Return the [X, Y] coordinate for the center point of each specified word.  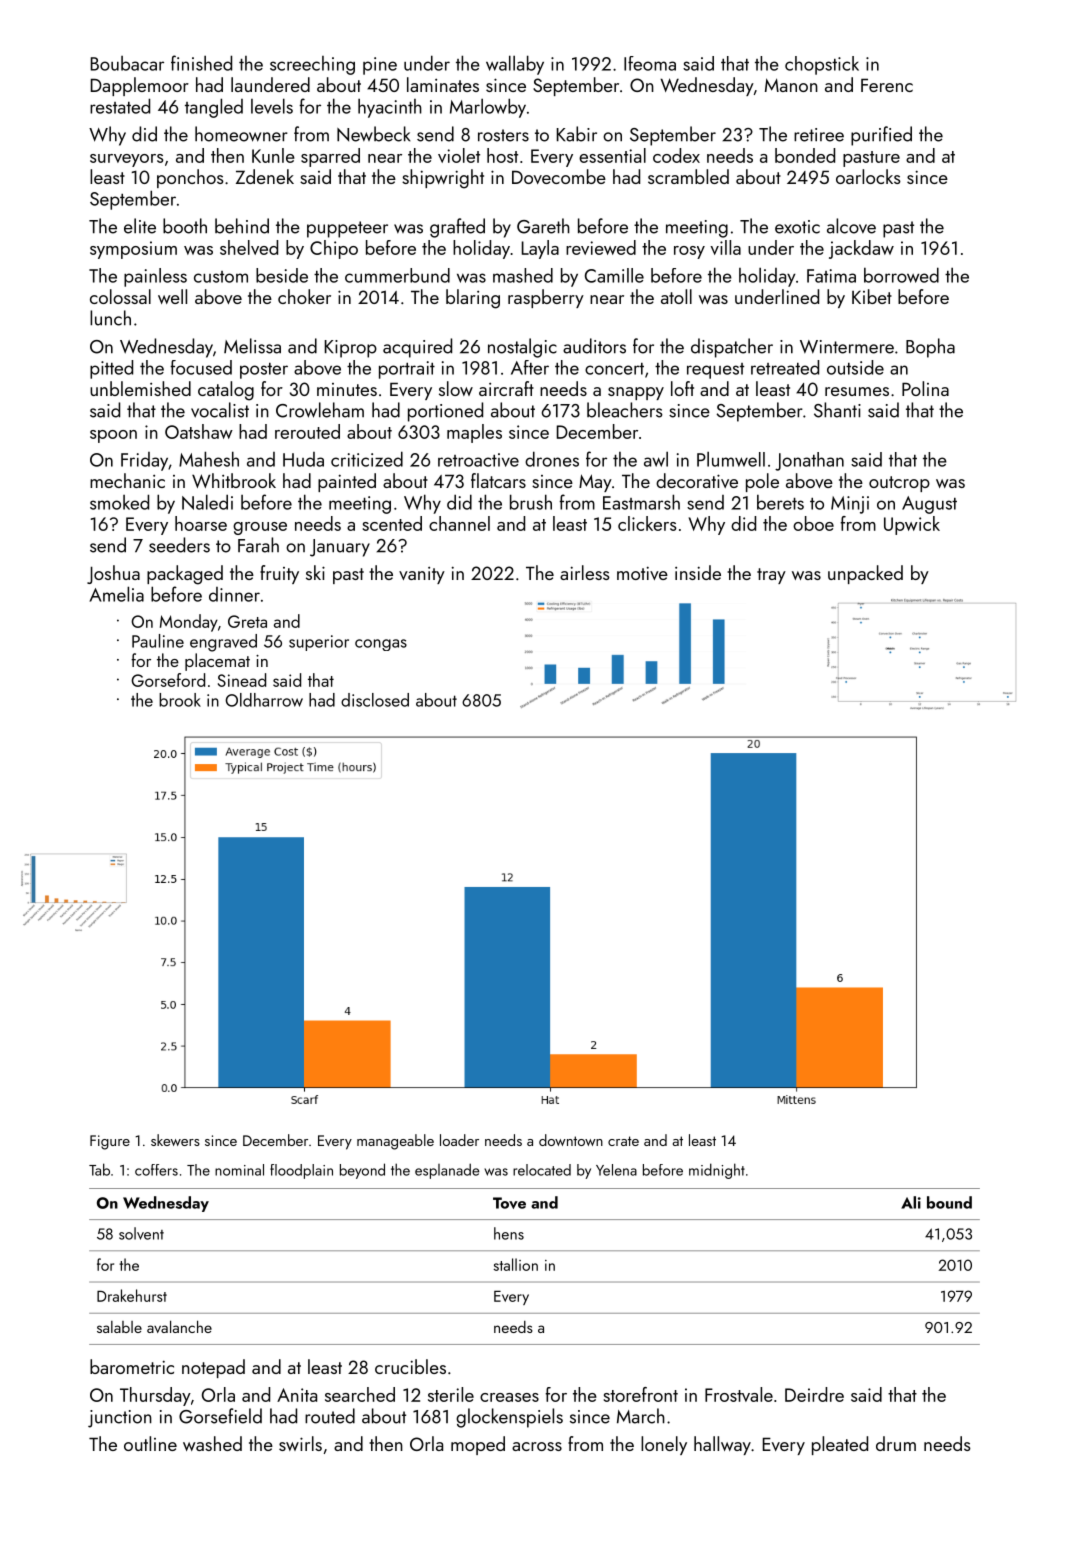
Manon [791, 85]
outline [150, 1443]
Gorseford [168, 680]
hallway [722, 1445]
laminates [443, 84]
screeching [312, 65]
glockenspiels [509, 1418]
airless [585, 572]
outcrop [899, 484]
